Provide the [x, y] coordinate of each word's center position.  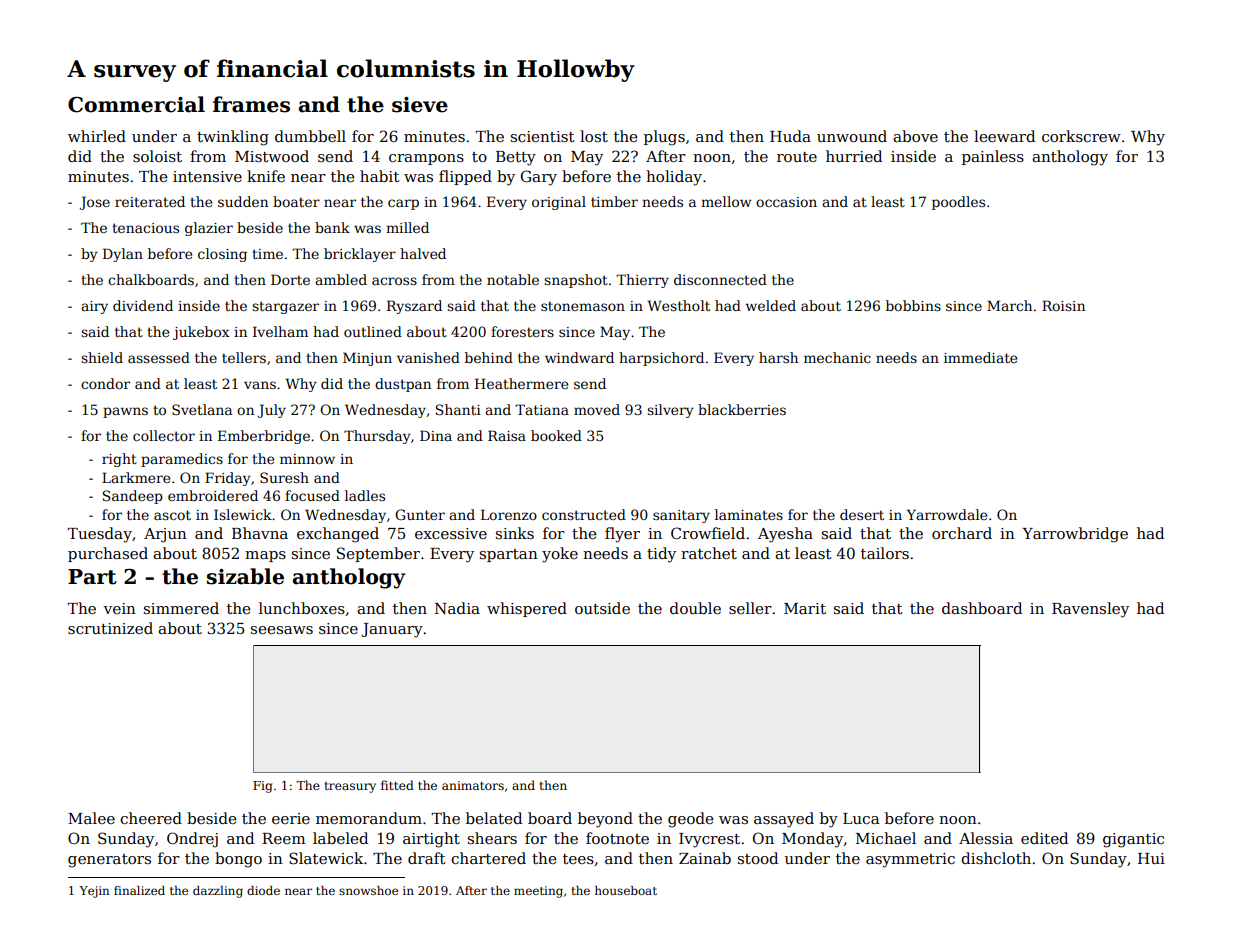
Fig [262, 787]
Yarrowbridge [1075, 535]
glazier [209, 229]
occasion [786, 202]
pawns [125, 412]
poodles [958, 203]
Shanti [458, 409]
